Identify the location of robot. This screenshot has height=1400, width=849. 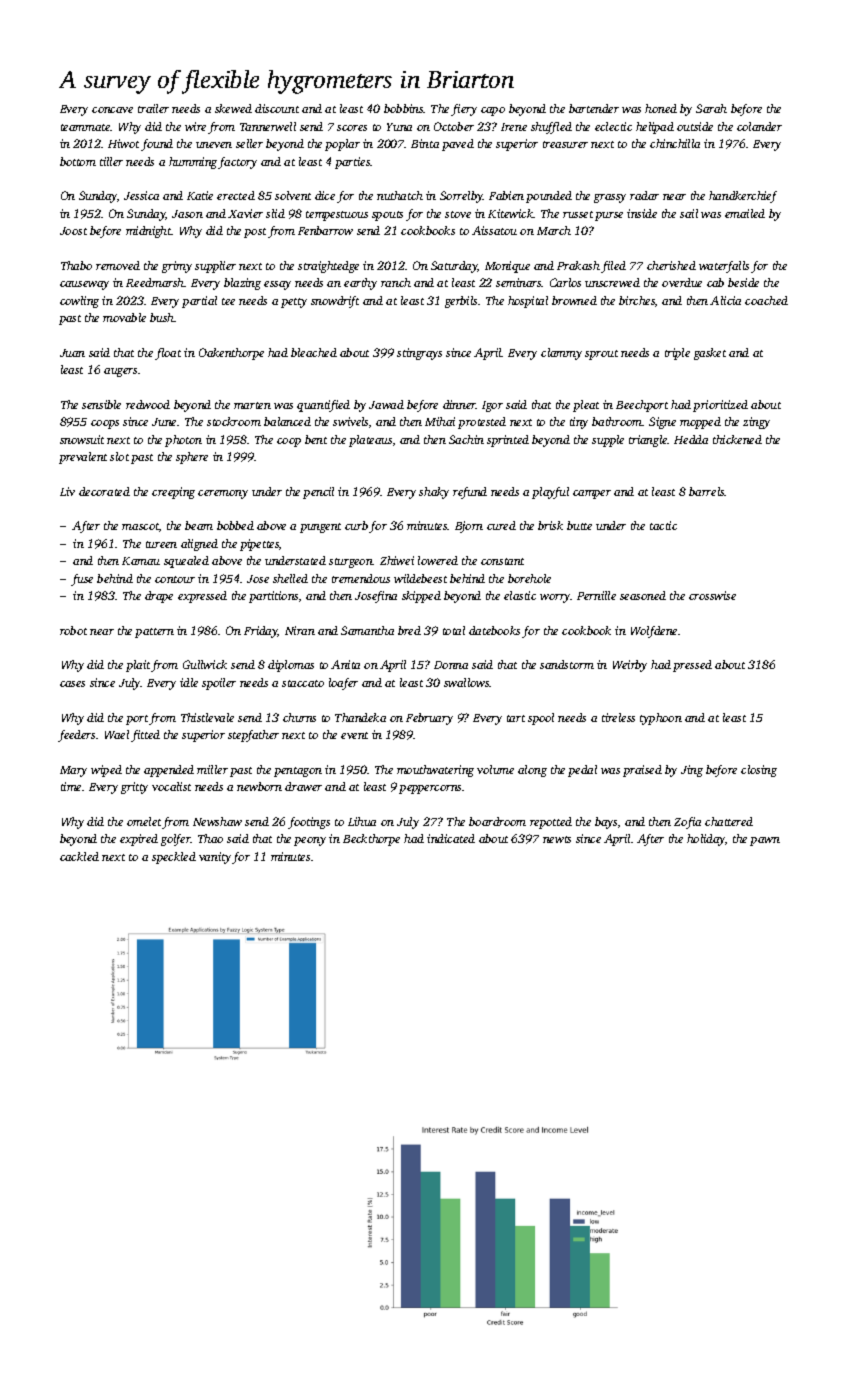
(73, 630).
